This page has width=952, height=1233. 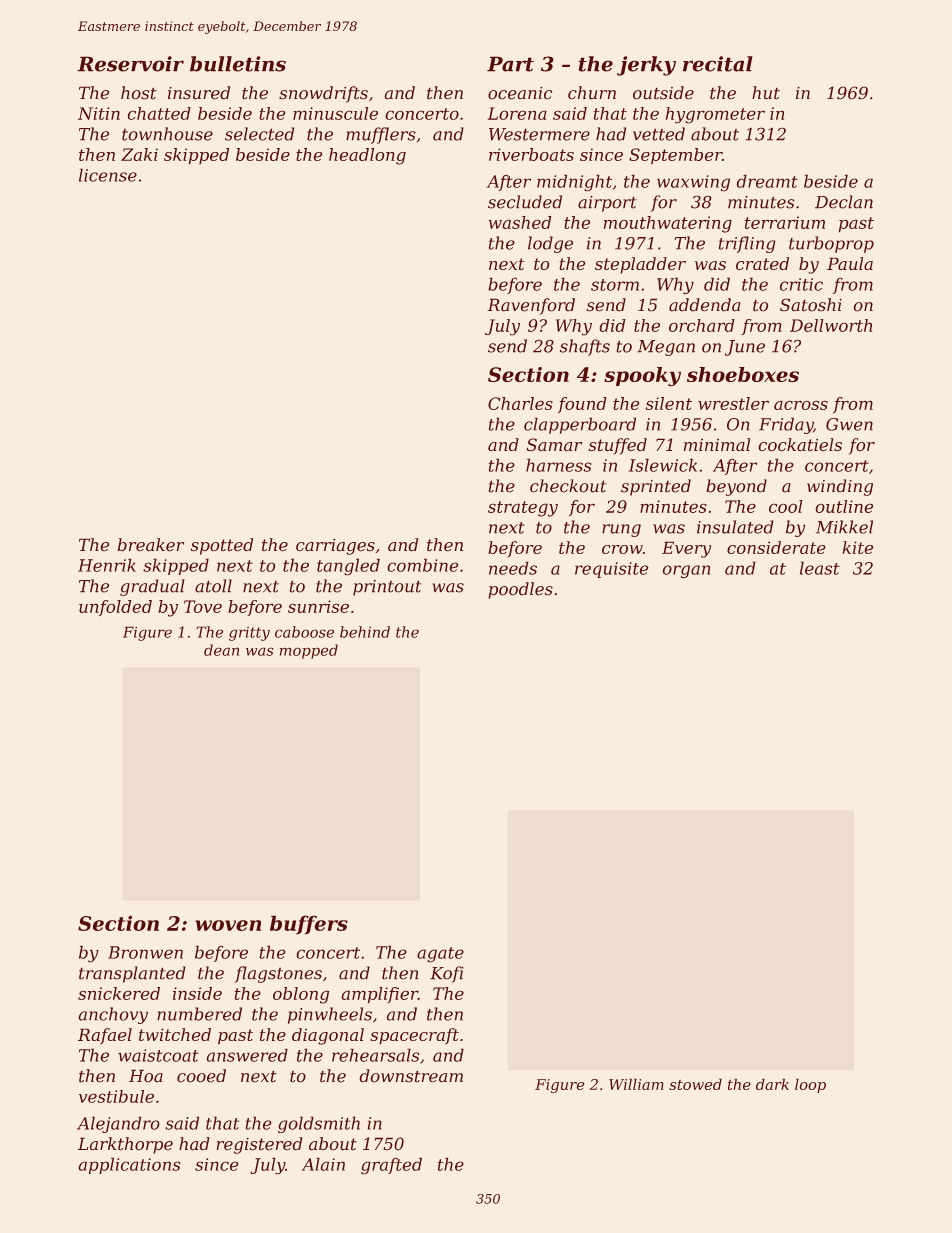 What do you see at coordinates (510, 64) in the page?
I see `Part` at bounding box center [510, 64].
